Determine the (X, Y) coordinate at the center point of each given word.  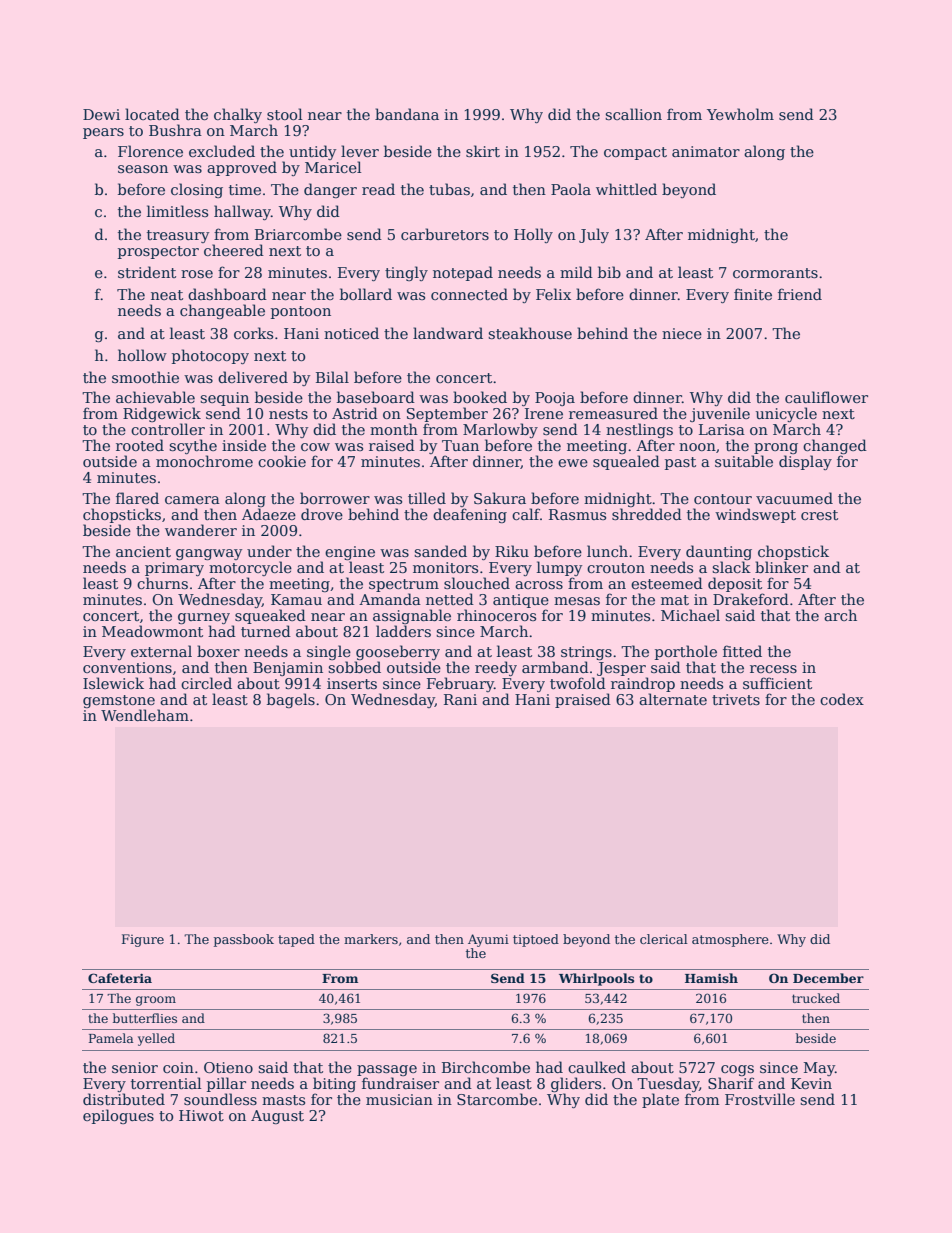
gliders (576, 1084)
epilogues (118, 1116)
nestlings (639, 430)
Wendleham (145, 715)
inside (244, 445)
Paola (571, 189)
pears (103, 133)
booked (480, 397)
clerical (664, 939)
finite (753, 294)
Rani (460, 699)
